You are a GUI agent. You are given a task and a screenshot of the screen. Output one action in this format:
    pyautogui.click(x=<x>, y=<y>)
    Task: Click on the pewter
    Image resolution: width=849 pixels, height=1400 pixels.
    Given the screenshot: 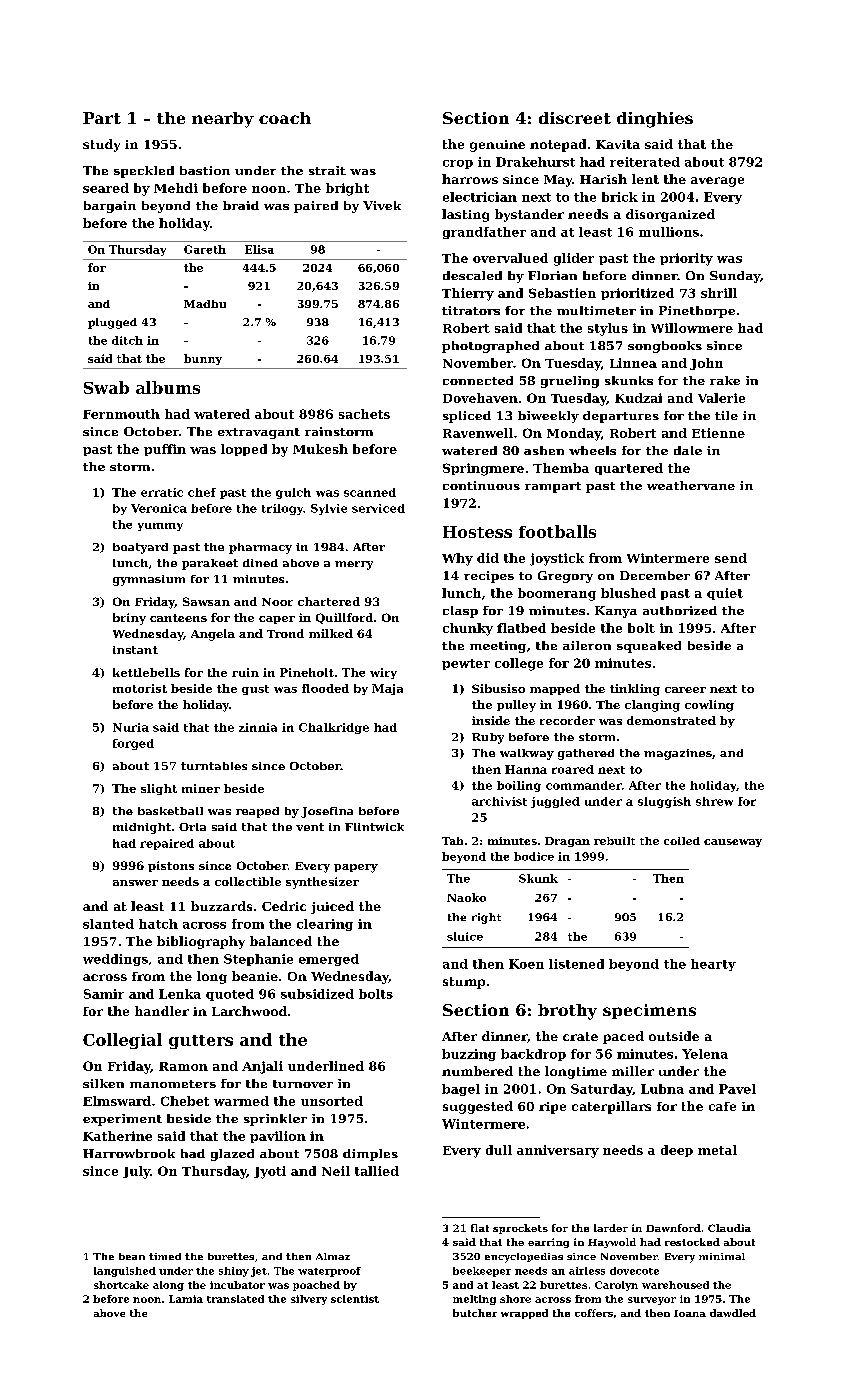 What is the action you would take?
    pyautogui.click(x=466, y=664)
